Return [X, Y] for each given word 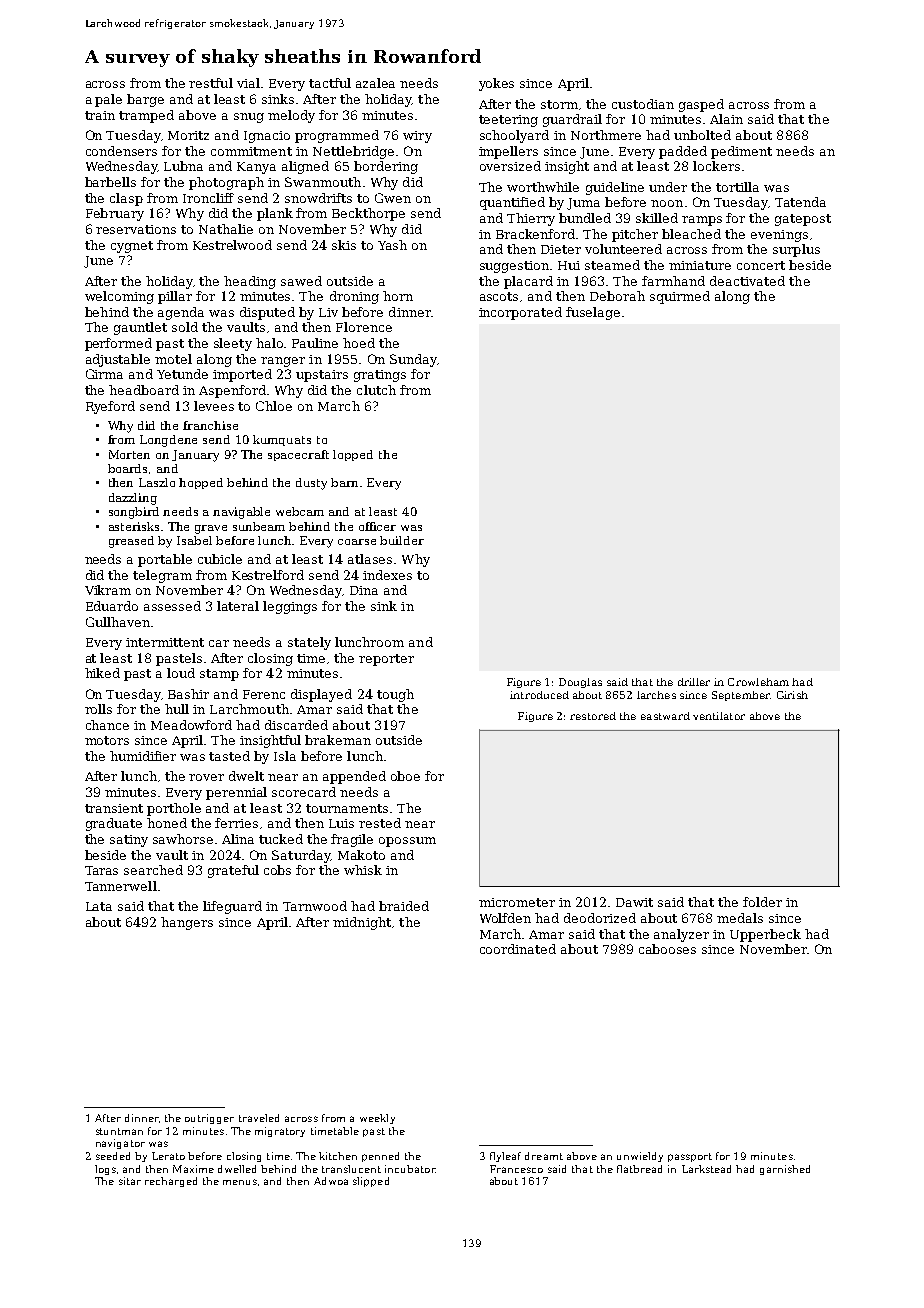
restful [211, 83]
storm [559, 104]
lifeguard [232, 907]
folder [762, 902]
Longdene [168, 441]
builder [402, 540]
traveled [259, 1118]
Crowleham [758, 682]
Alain [726, 119]
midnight [362, 923]
